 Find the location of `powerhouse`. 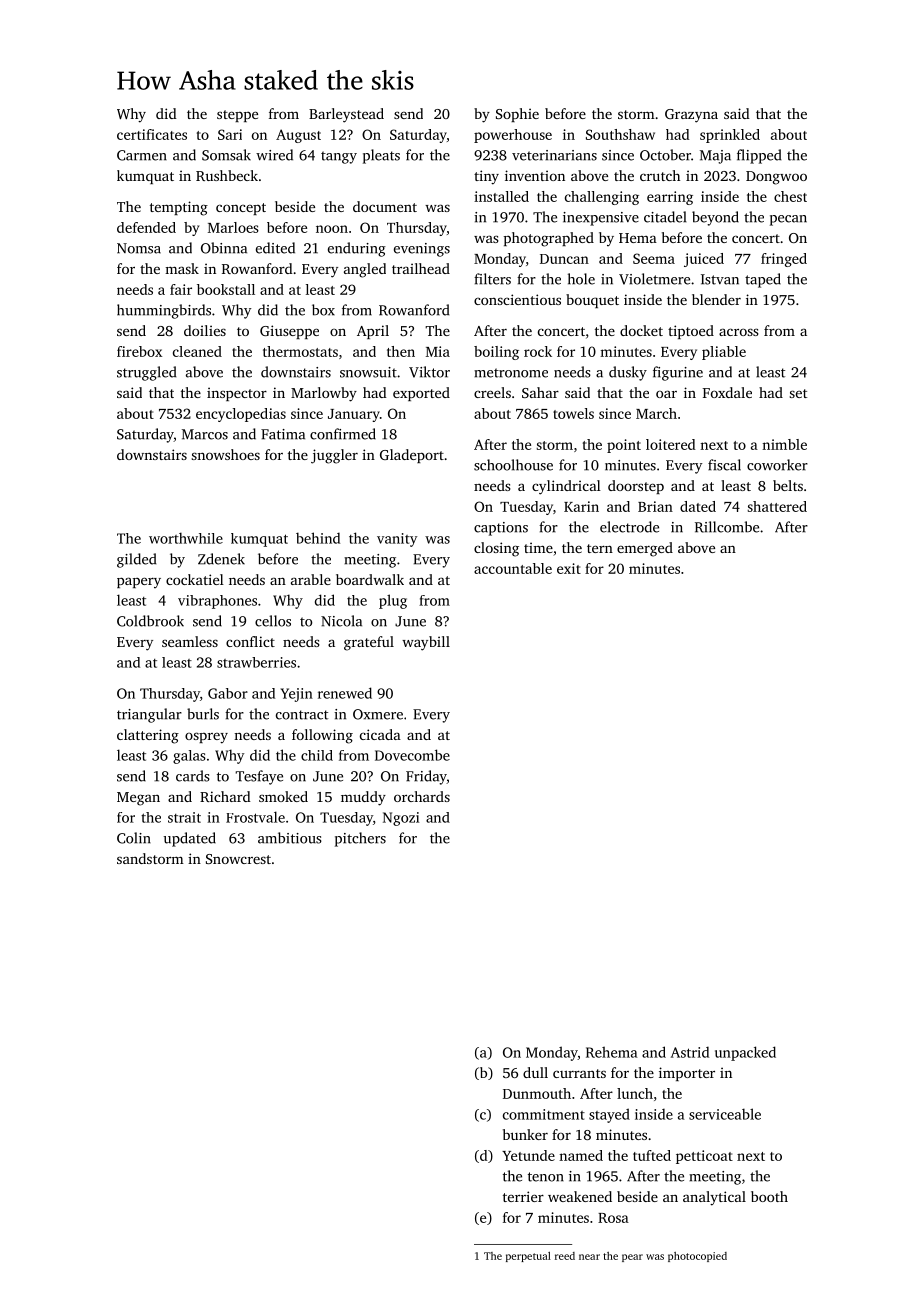

powerhouse is located at coordinates (513, 136).
